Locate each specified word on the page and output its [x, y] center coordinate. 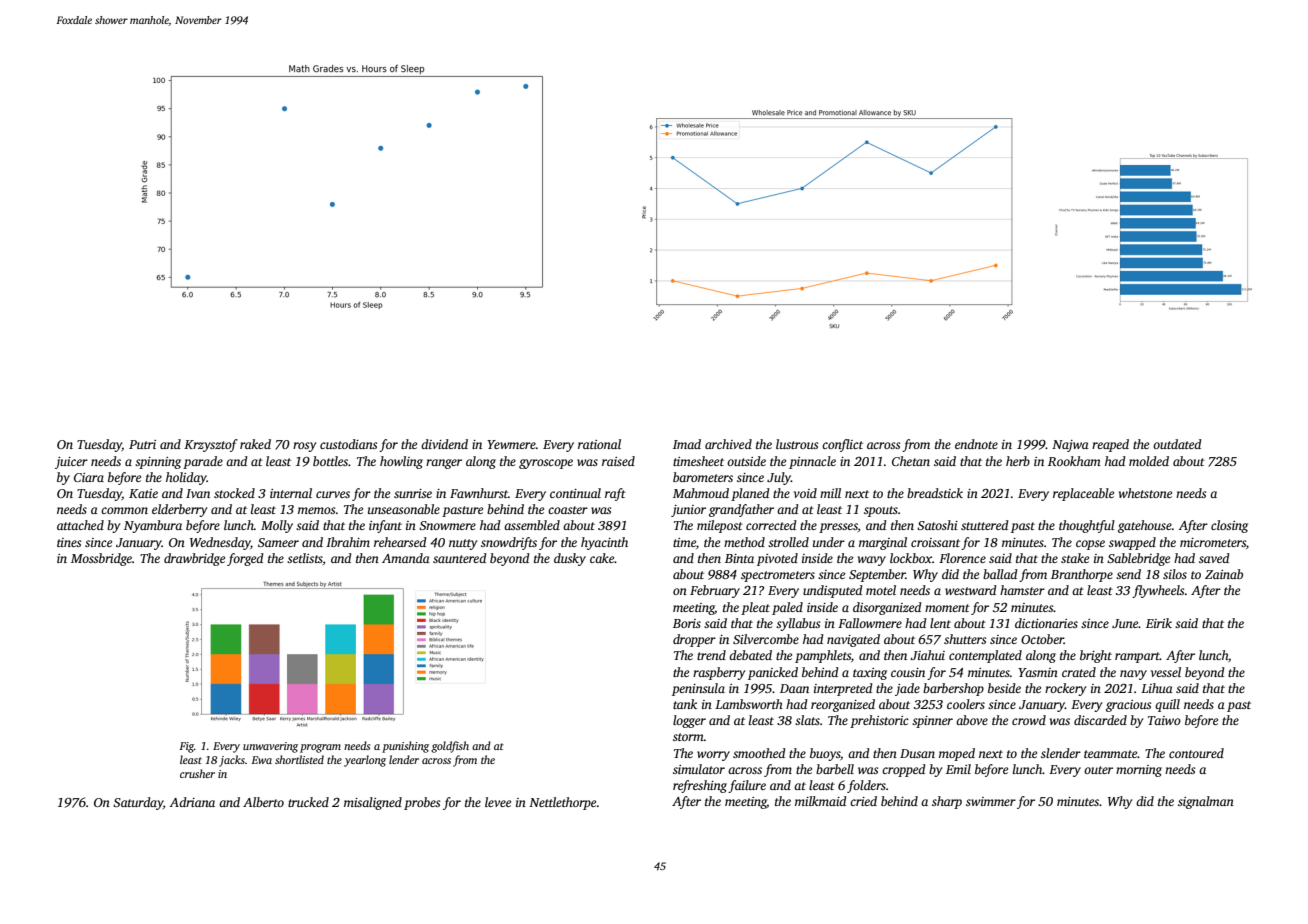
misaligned [373, 803]
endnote [976, 444]
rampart [1137, 657]
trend [711, 655]
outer [1098, 770]
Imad [687, 444]
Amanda [406, 558]
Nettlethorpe [562, 803]
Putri [142, 444]
